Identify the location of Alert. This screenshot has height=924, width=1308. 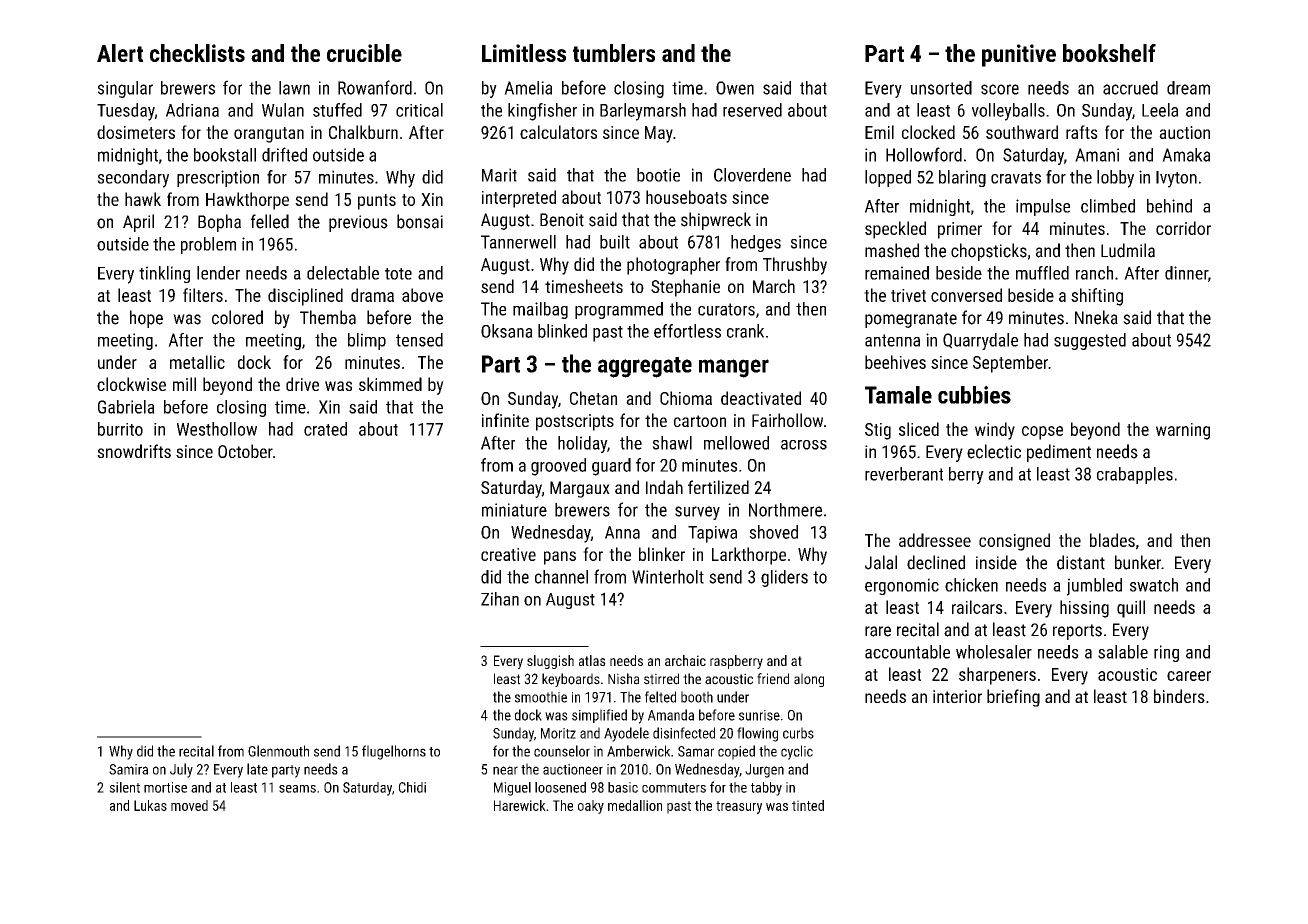
(120, 53).
